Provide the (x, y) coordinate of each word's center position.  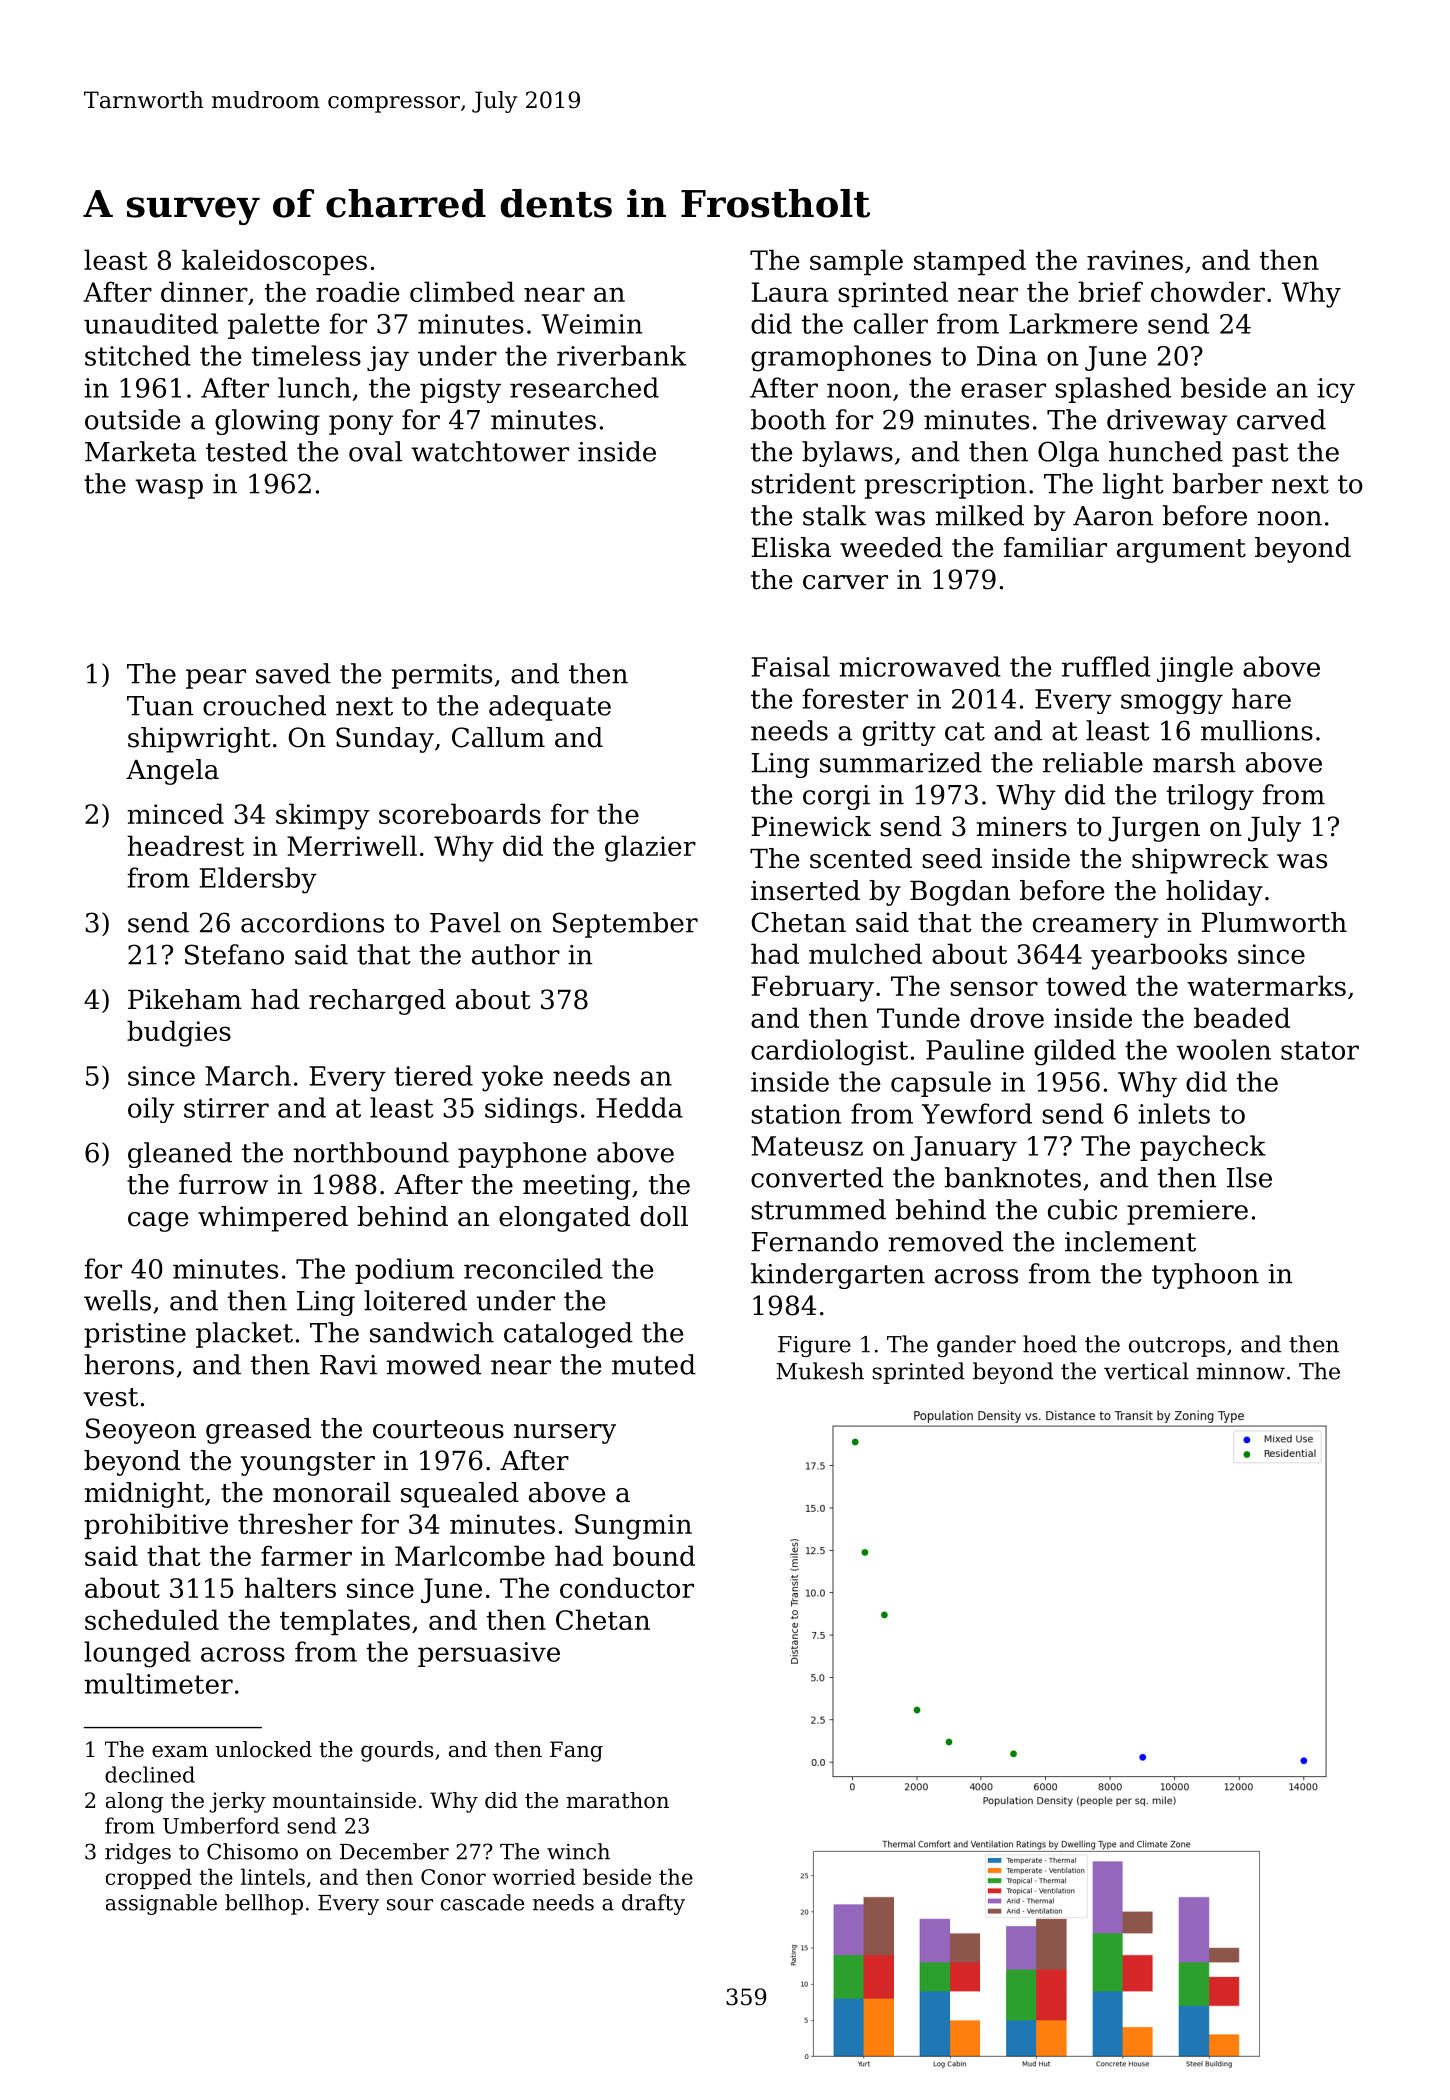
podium (404, 1271)
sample (856, 262)
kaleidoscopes (274, 262)
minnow (1241, 1371)
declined (150, 1774)
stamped (970, 262)
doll (664, 1216)
